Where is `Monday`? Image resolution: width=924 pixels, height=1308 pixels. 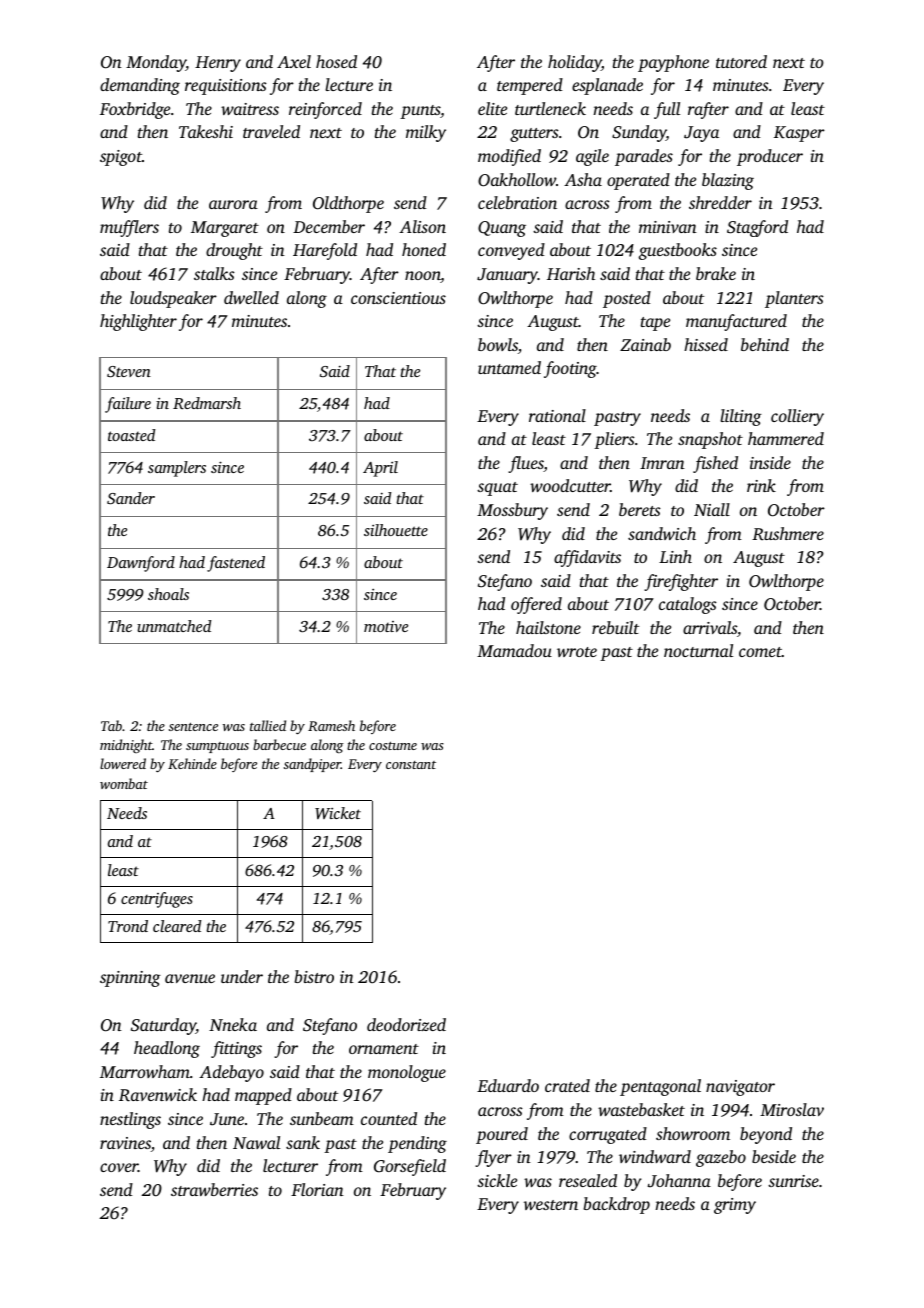 Monday is located at coordinates (156, 63).
